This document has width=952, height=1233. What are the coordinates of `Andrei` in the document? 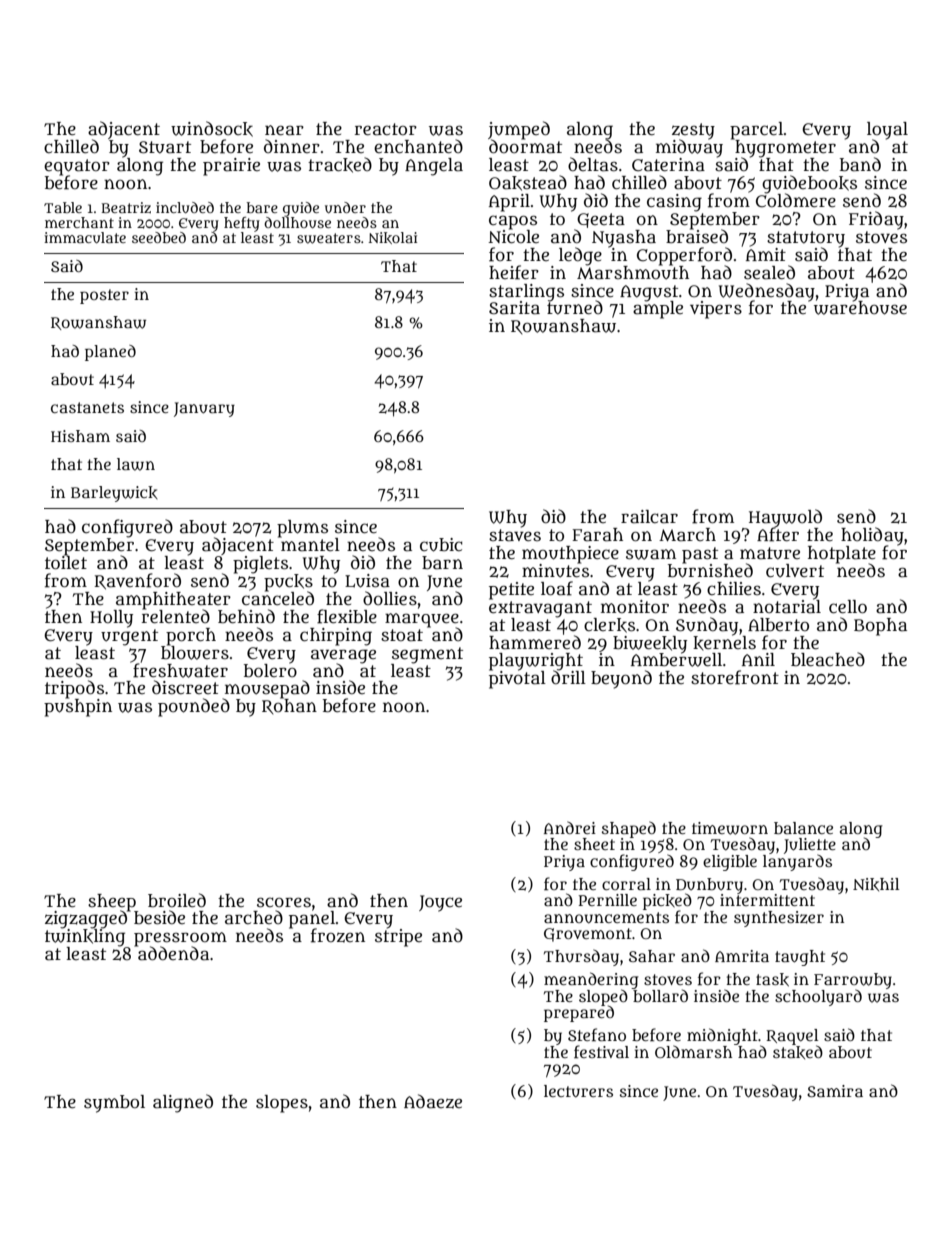 It's located at (570, 827).
